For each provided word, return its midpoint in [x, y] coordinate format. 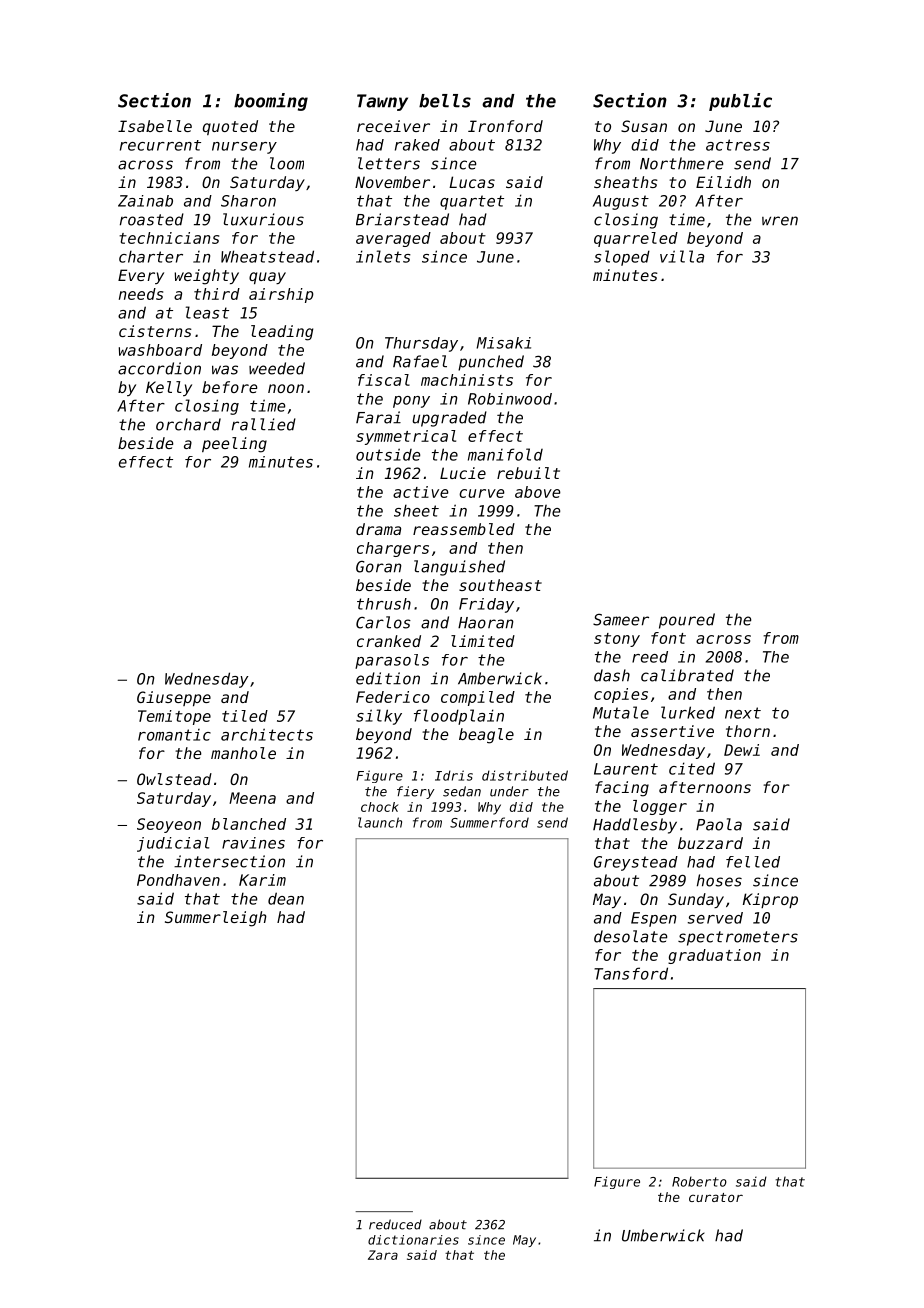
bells [445, 101]
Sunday [696, 900]
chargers [393, 549]
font [668, 638]
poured [687, 621]
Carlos [383, 622]
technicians [169, 238]
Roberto [699, 1181]
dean [286, 898]
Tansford [631, 973]
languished [459, 568]
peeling [234, 445]
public [740, 102]
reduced [395, 1224]
